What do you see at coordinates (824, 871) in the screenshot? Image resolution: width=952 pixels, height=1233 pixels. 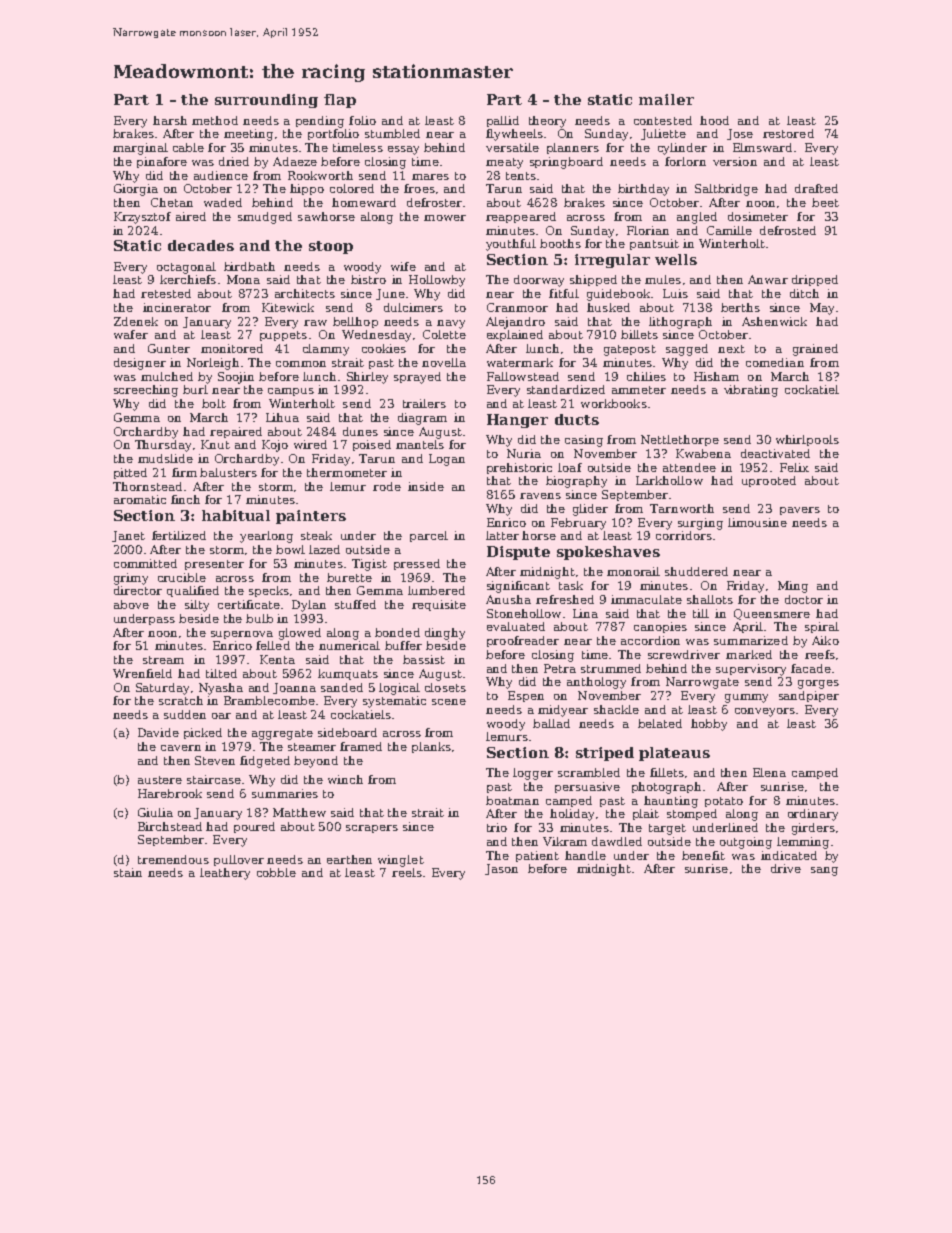 I see `sang` at bounding box center [824, 871].
